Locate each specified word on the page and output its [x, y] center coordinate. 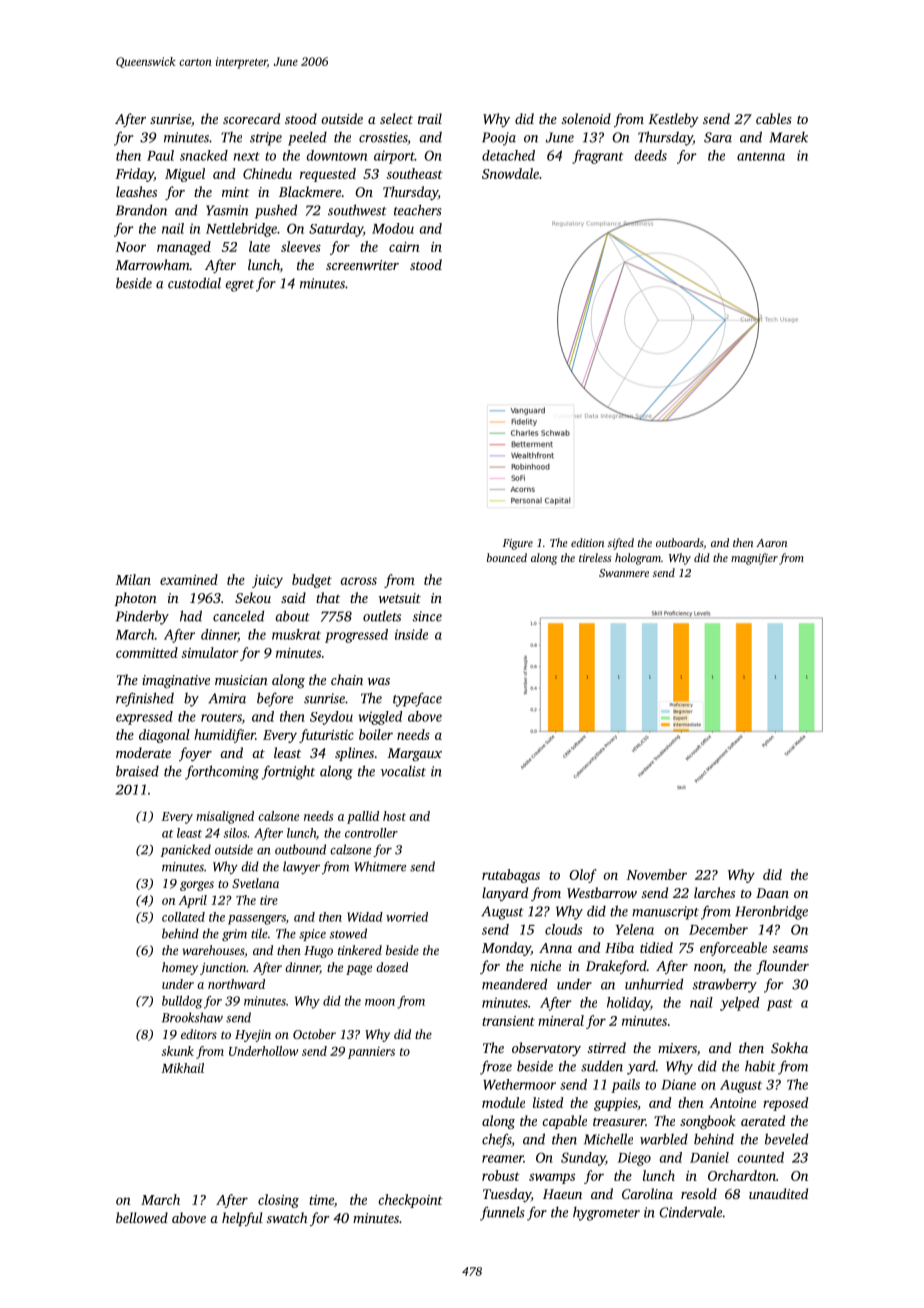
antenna [761, 156]
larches [714, 892]
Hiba [619, 947]
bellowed [142, 1217]
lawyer [301, 867]
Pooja [499, 139]
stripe [266, 139]
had [191, 616]
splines [354, 754]
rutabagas [511, 876]
